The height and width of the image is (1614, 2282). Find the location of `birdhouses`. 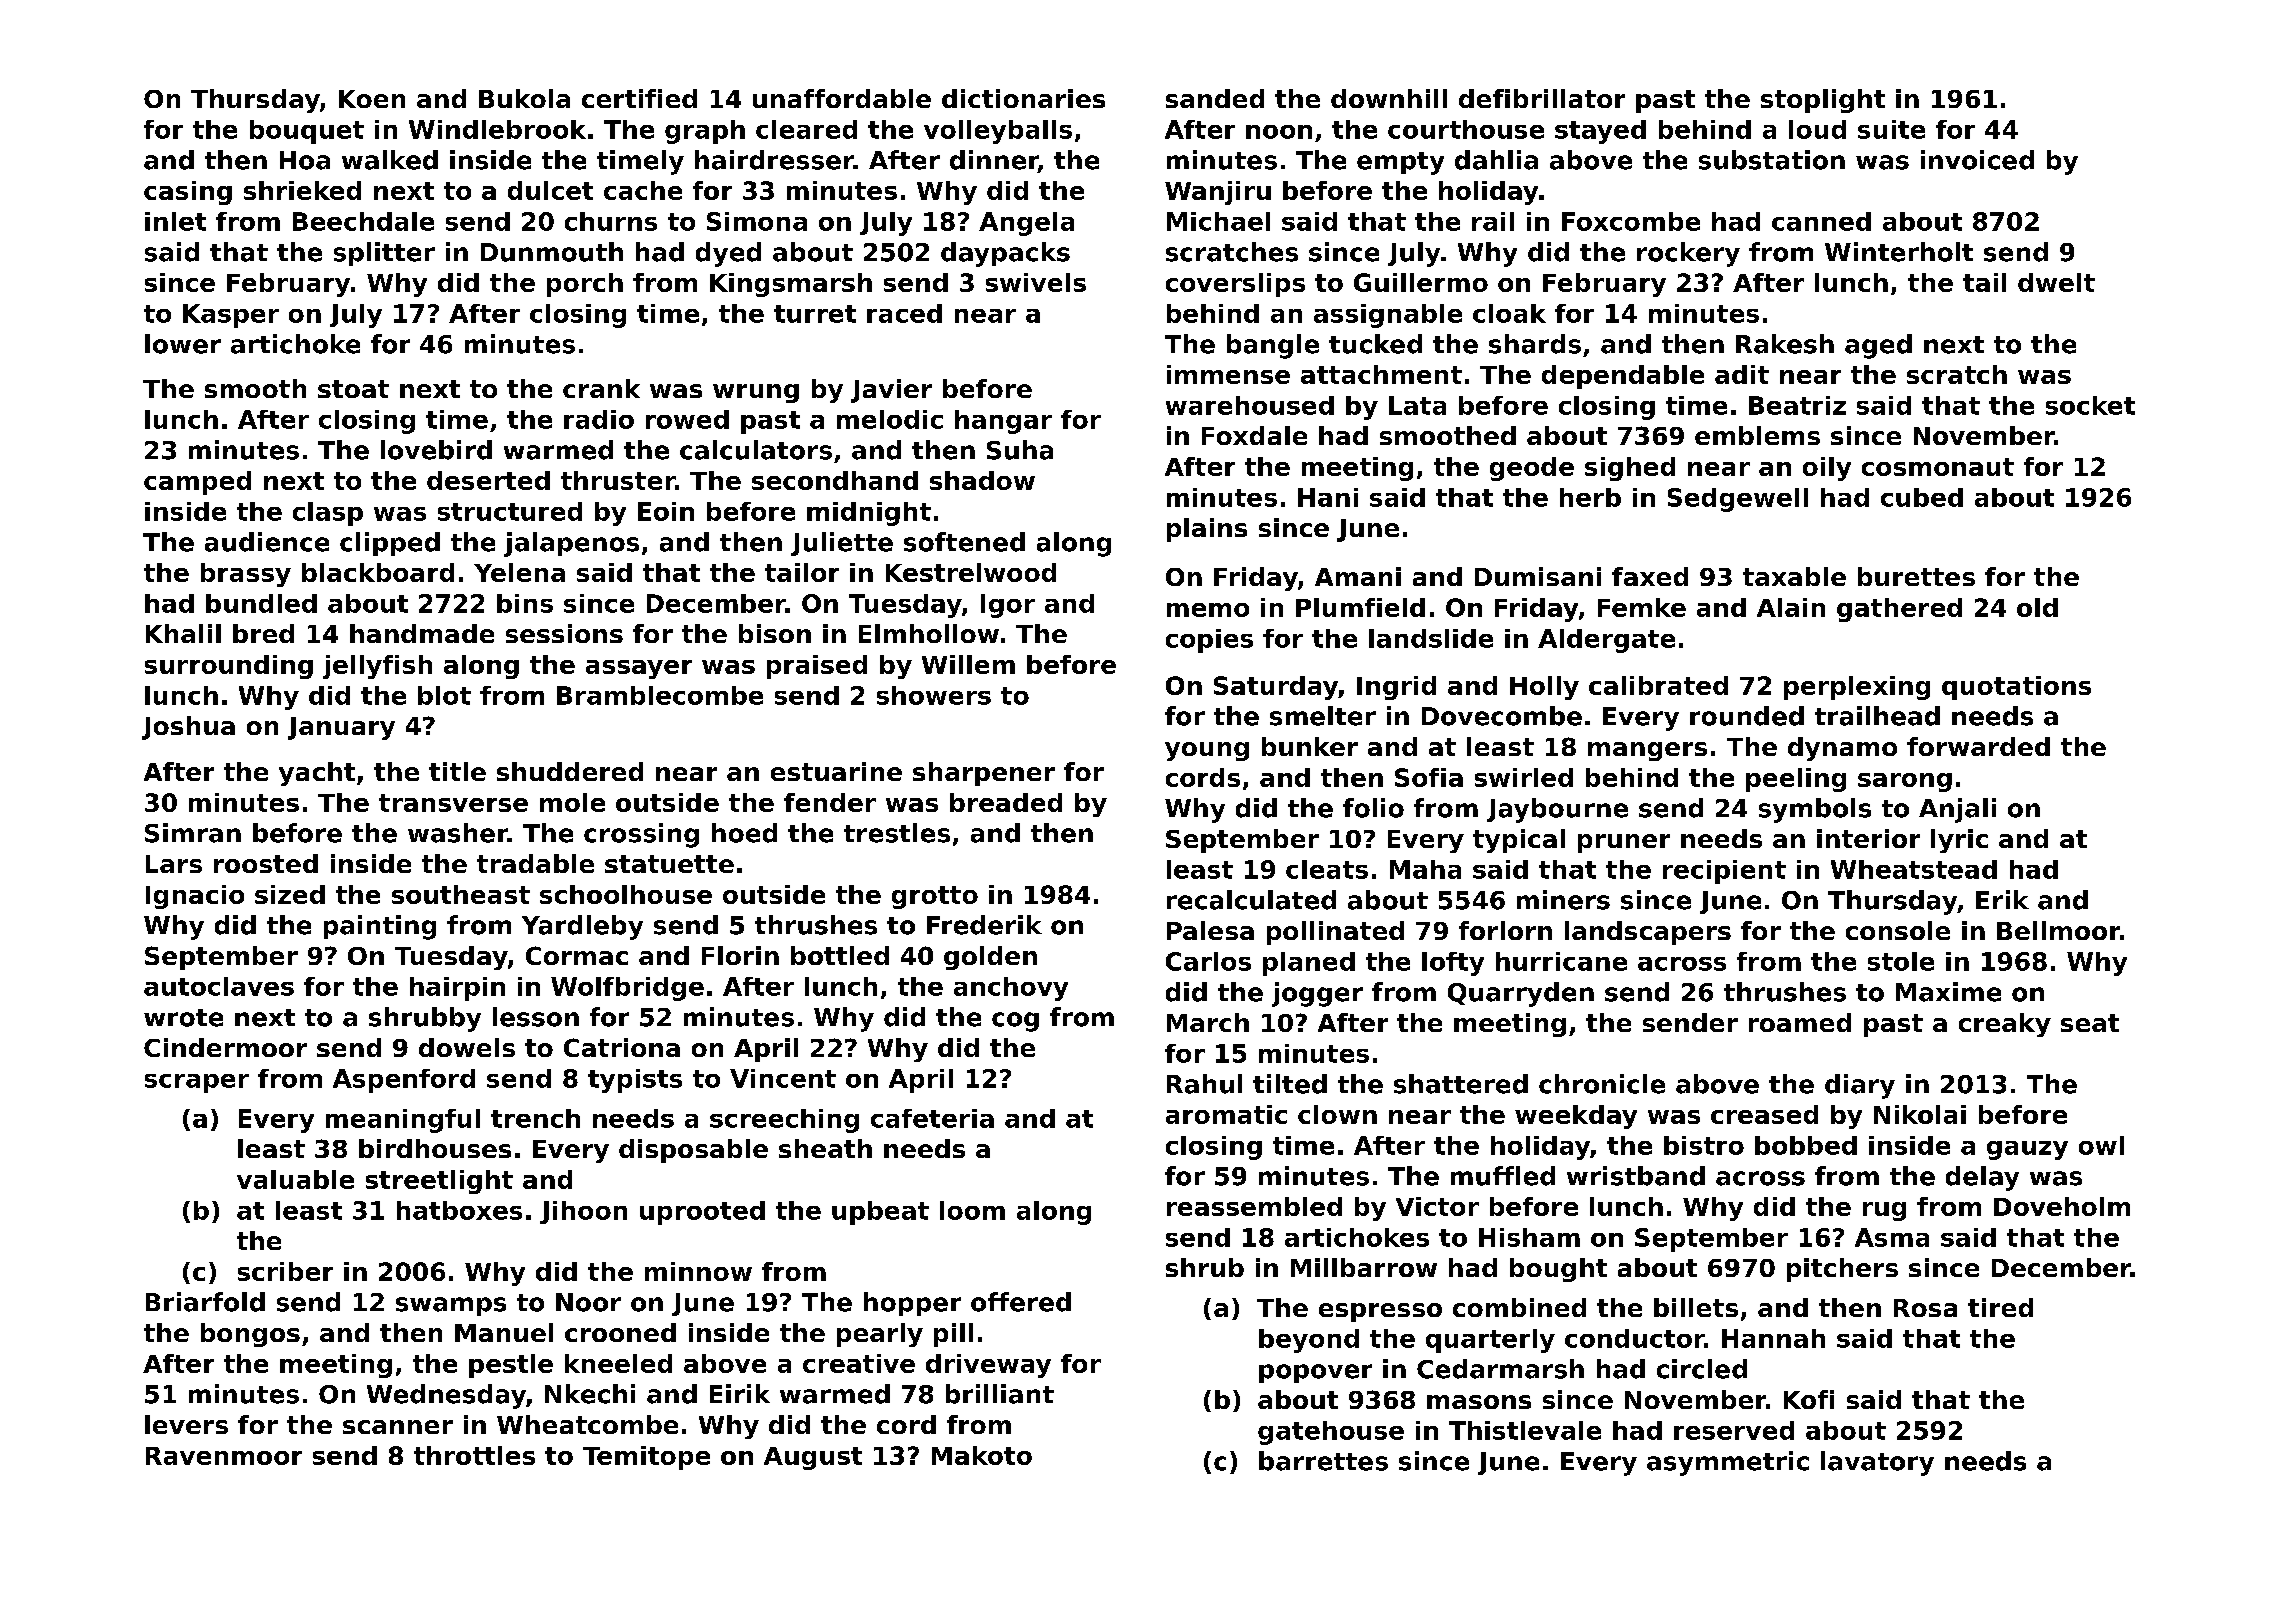

birdhouses is located at coordinates (435, 1148).
